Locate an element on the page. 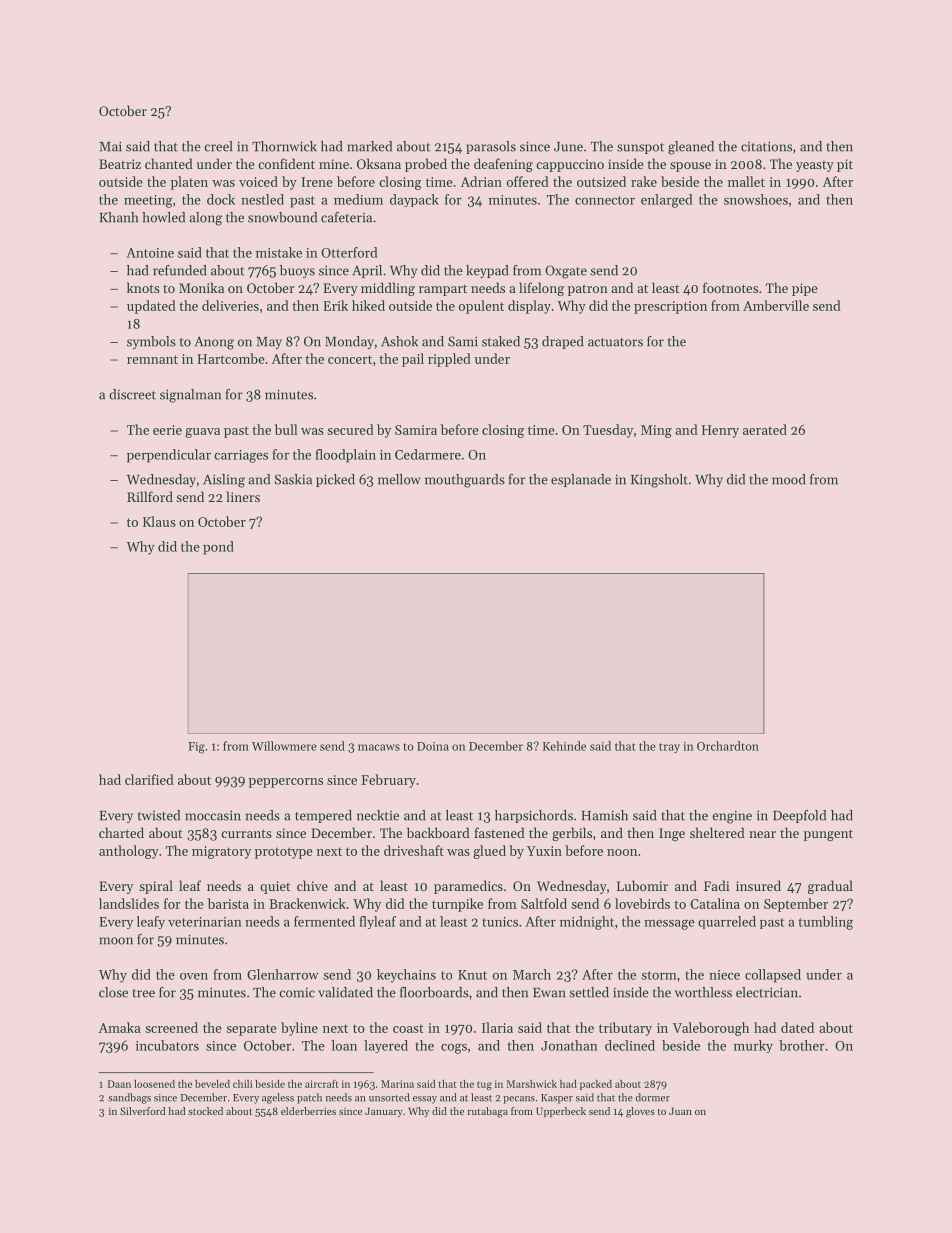 The height and width of the page is (1233, 952). Thornwick is located at coordinates (284, 146).
